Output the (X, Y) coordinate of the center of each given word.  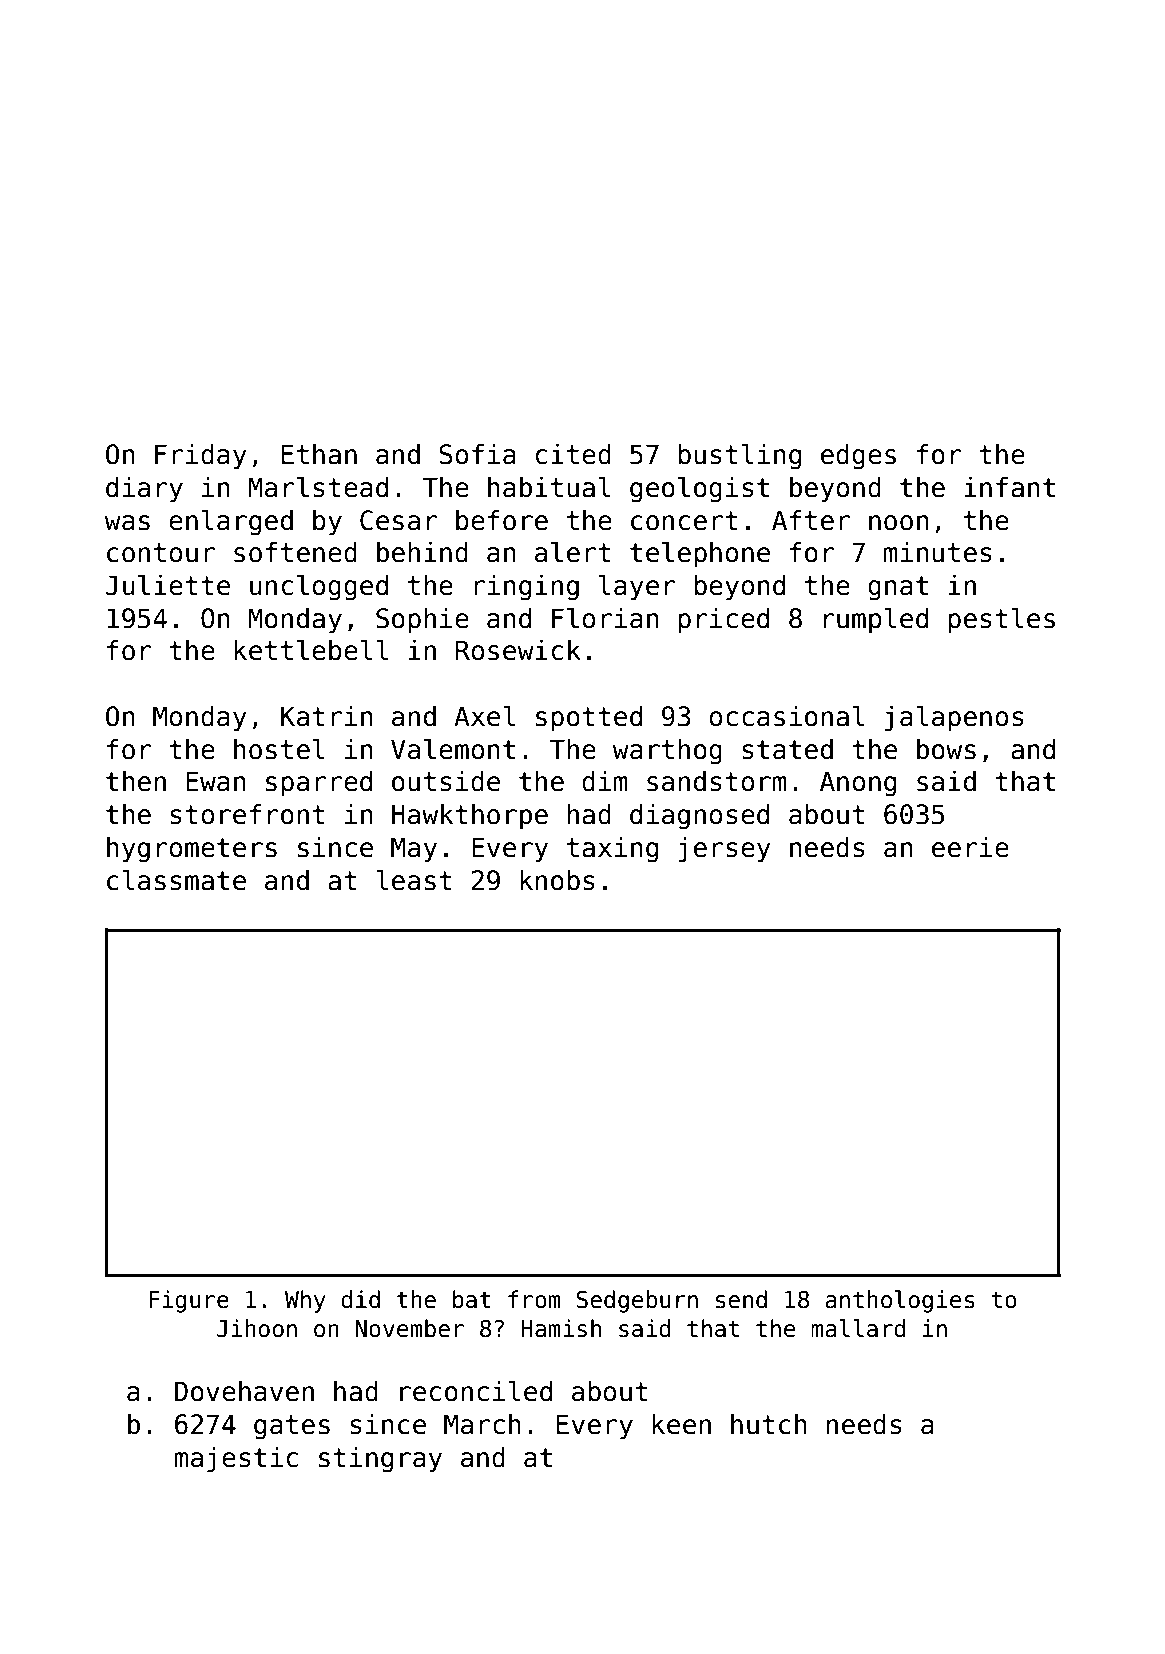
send (741, 1299)
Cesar (399, 520)
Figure (189, 1301)
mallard (858, 1328)
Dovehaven (244, 1391)
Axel (484, 716)
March (482, 1424)
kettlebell (311, 650)
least (414, 880)
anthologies (900, 1301)
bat (472, 1299)
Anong (858, 784)
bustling (739, 457)
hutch (769, 1424)
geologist (699, 490)
